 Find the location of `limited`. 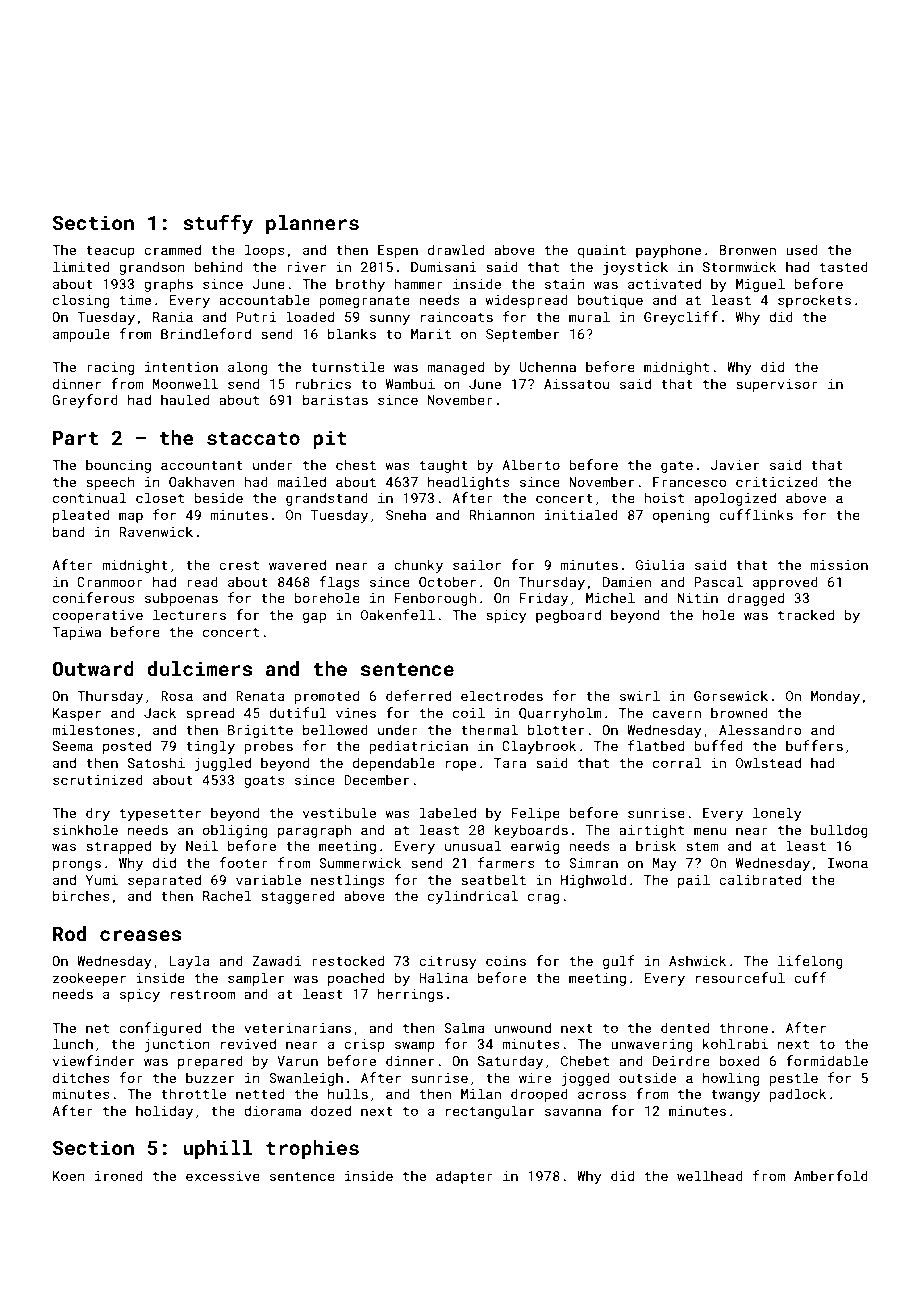

limited is located at coordinates (81, 266).
